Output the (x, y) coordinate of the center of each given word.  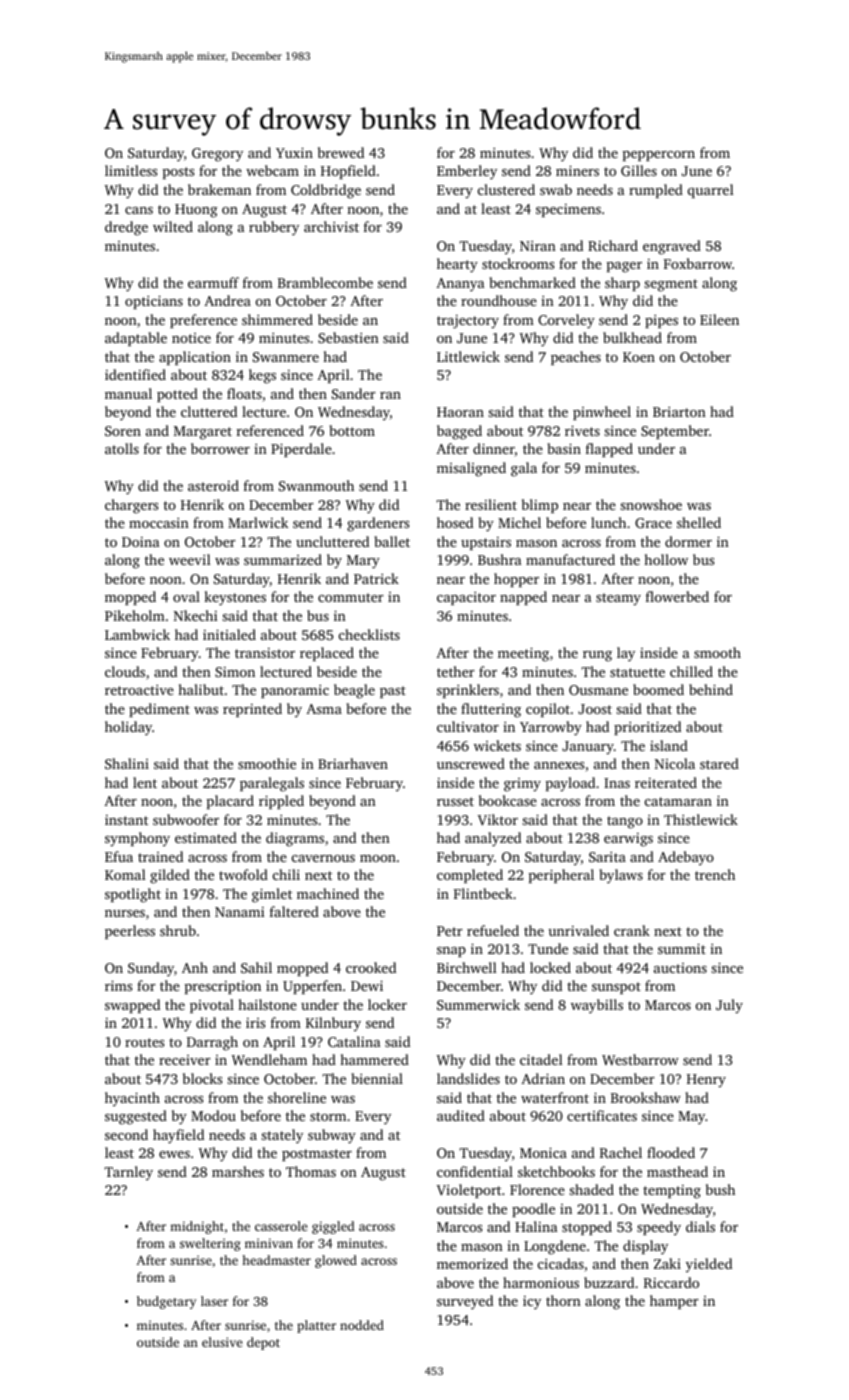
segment (671, 285)
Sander (354, 393)
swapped (132, 1006)
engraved (672, 247)
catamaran (678, 801)
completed (470, 876)
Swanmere (286, 357)
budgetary (166, 1302)
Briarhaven (353, 763)
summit (682, 948)
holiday (128, 728)
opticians (154, 302)
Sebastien (348, 337)
